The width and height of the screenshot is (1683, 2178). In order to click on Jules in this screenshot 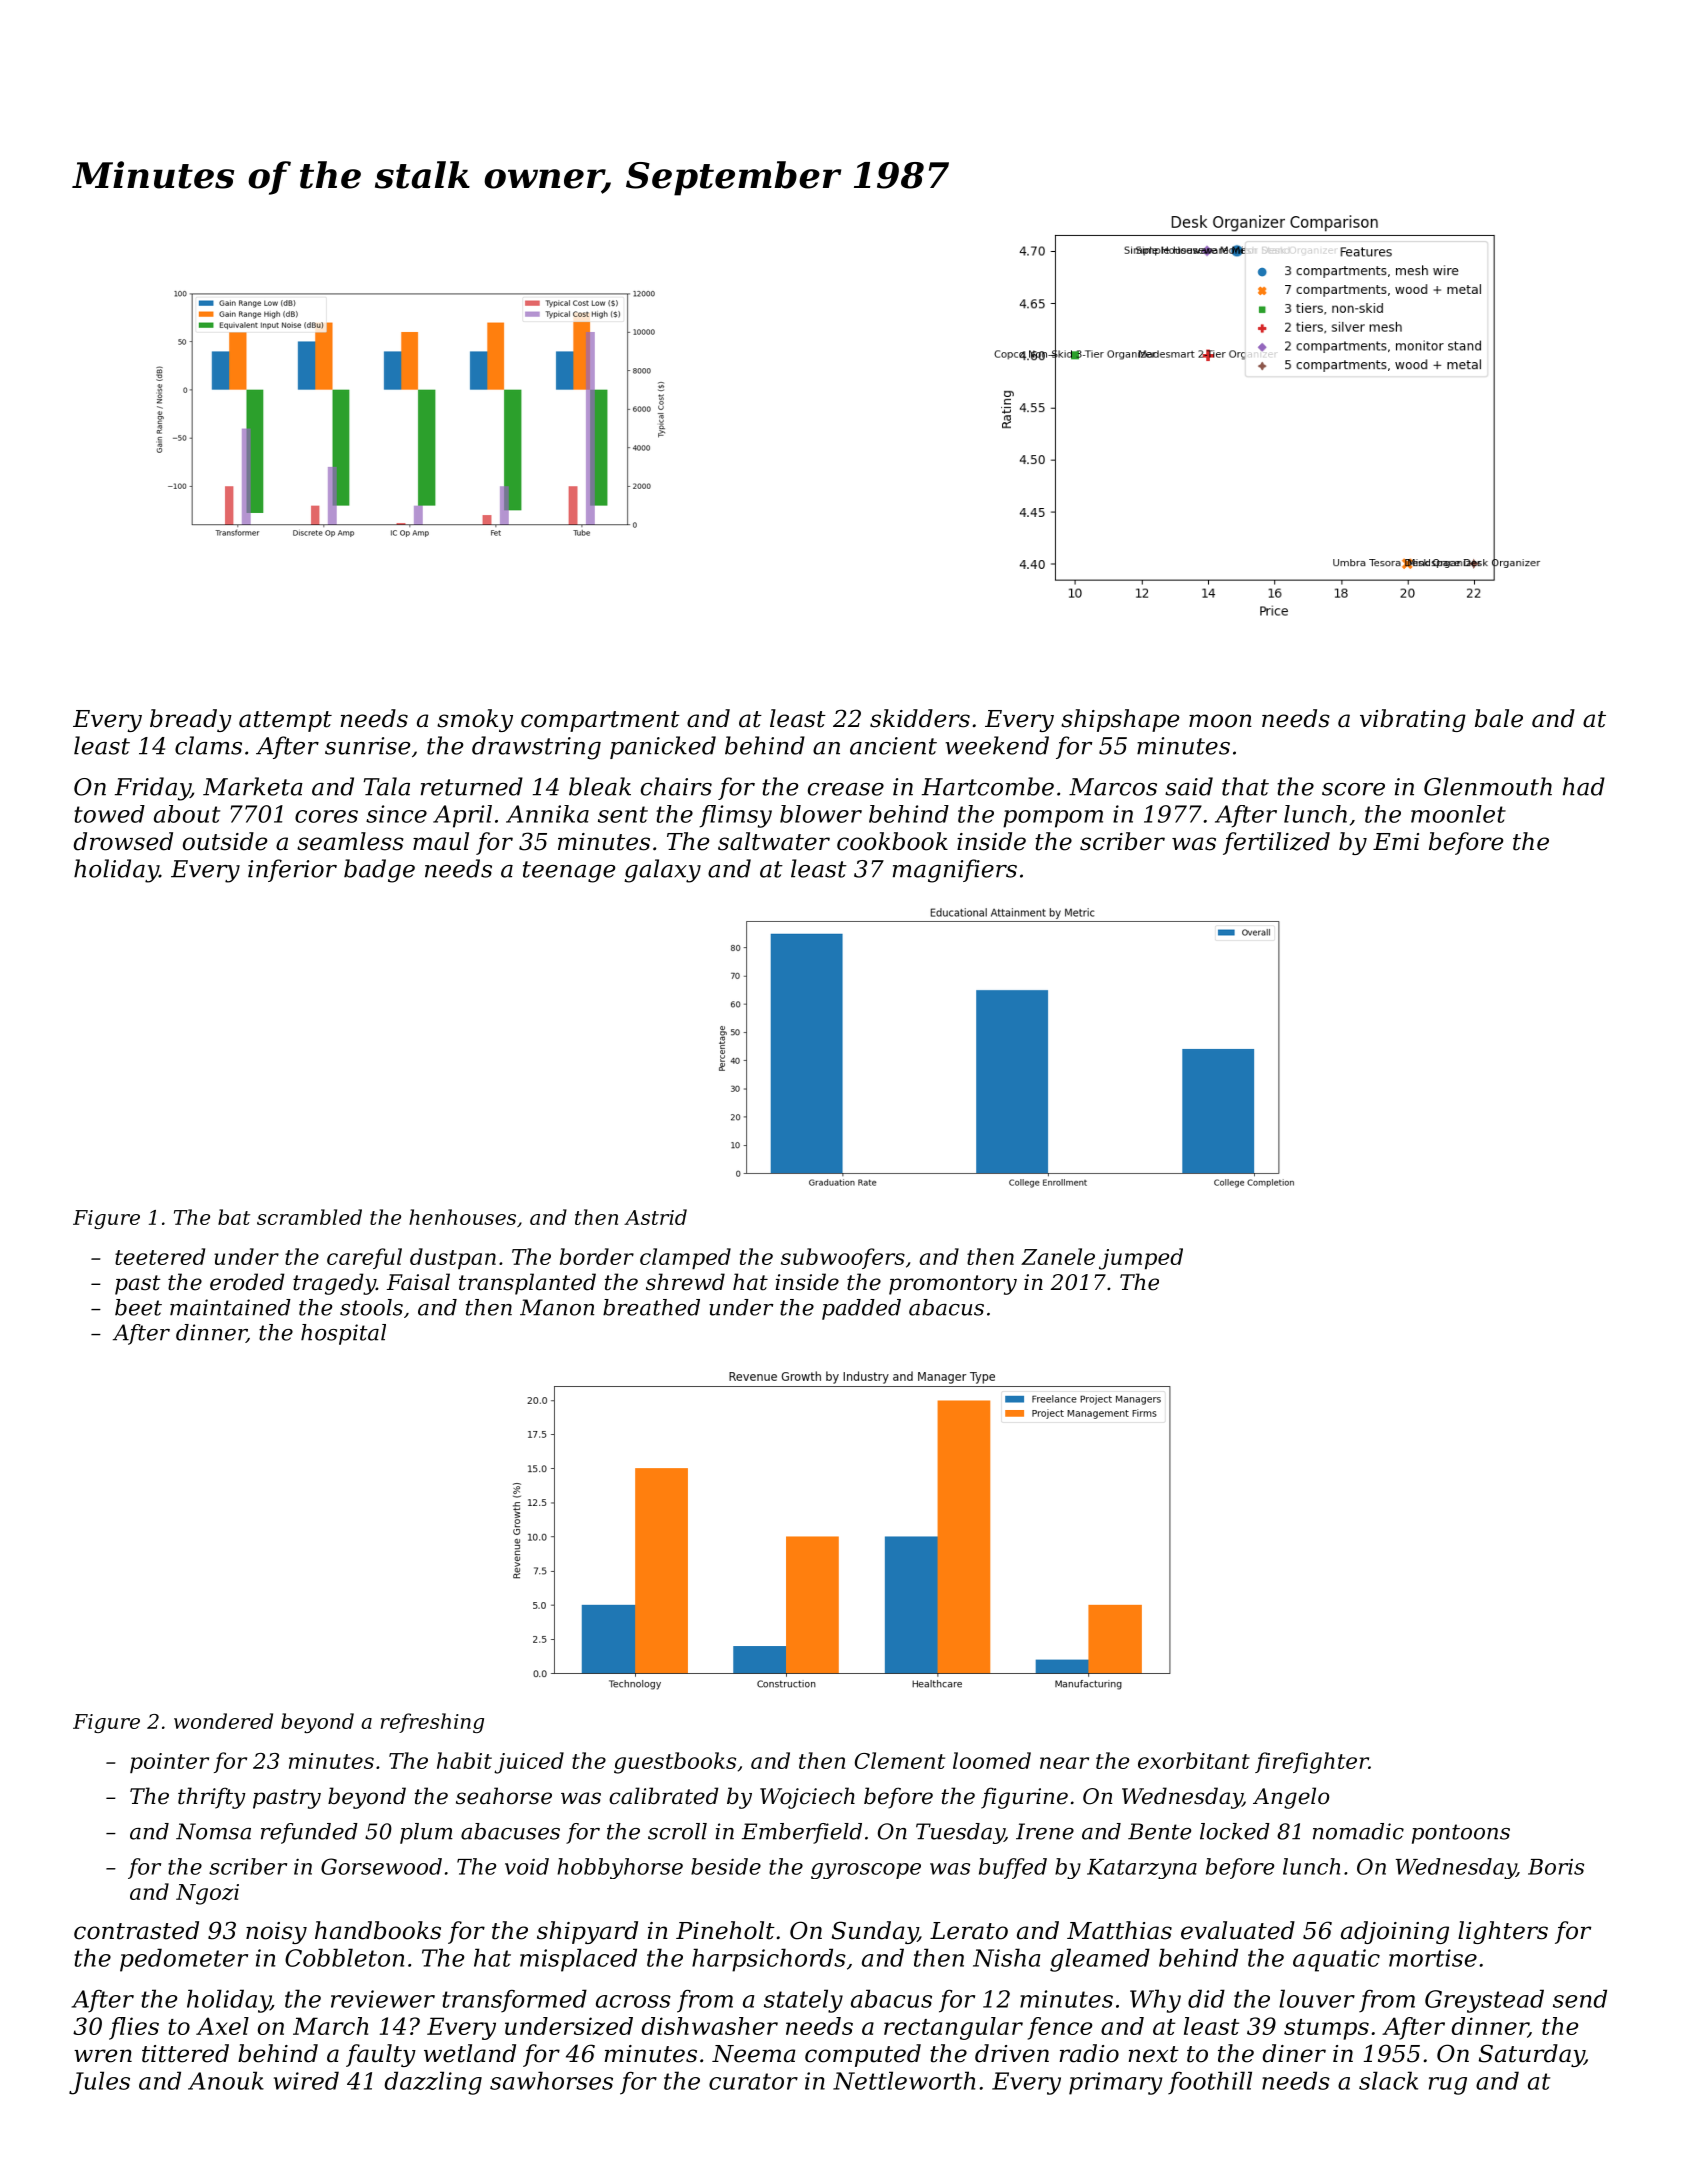, I will do `click(99, 2083)`.
